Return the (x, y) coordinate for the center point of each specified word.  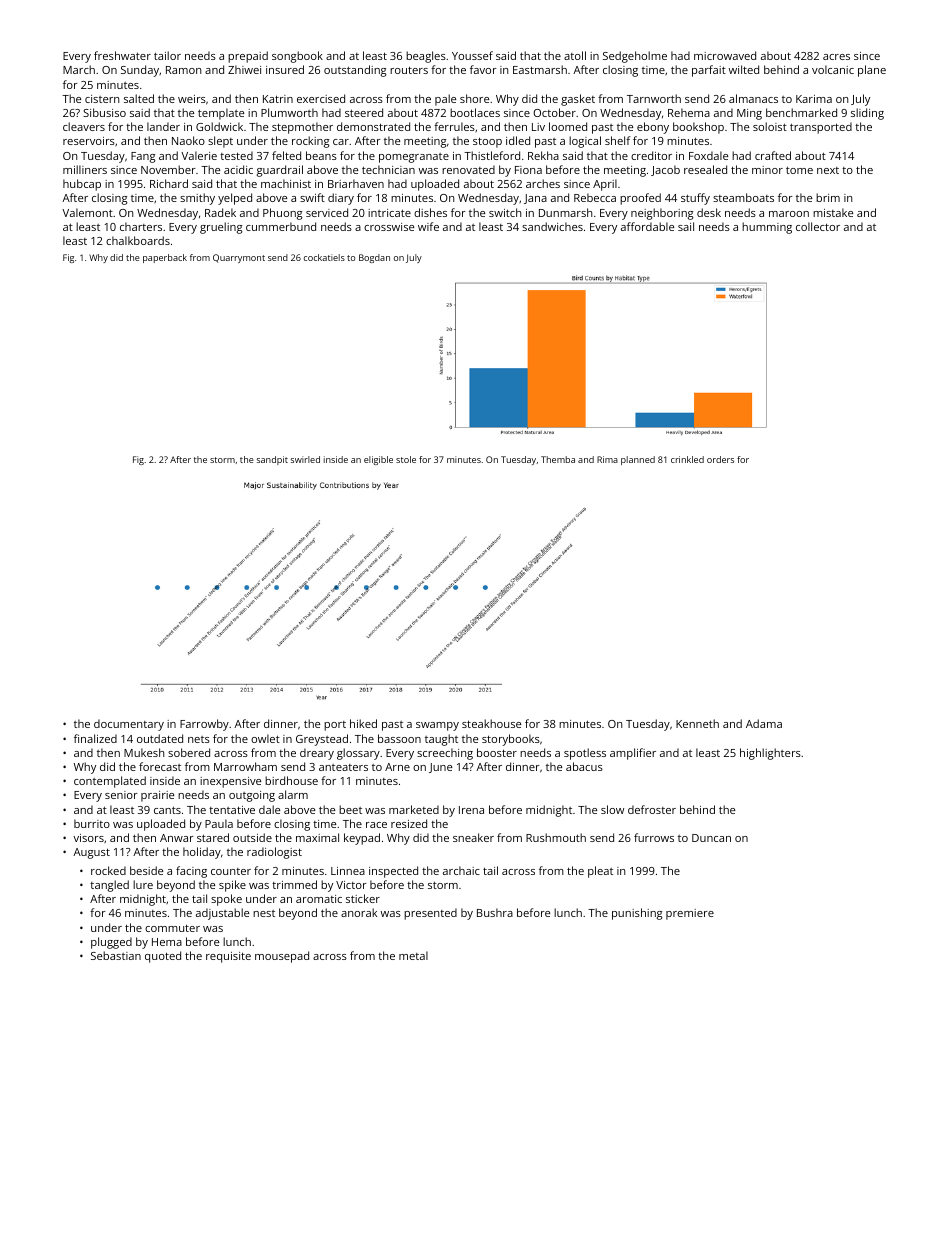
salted (139, 98)
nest (264, 913)
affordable (647, 226)
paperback (165, 258)
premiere (690, 914)
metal (413, 955)
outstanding (355, 71)
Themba (558, 459)
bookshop (698, 128)
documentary (129, 725)
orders (720, 459)
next (828, 170)
